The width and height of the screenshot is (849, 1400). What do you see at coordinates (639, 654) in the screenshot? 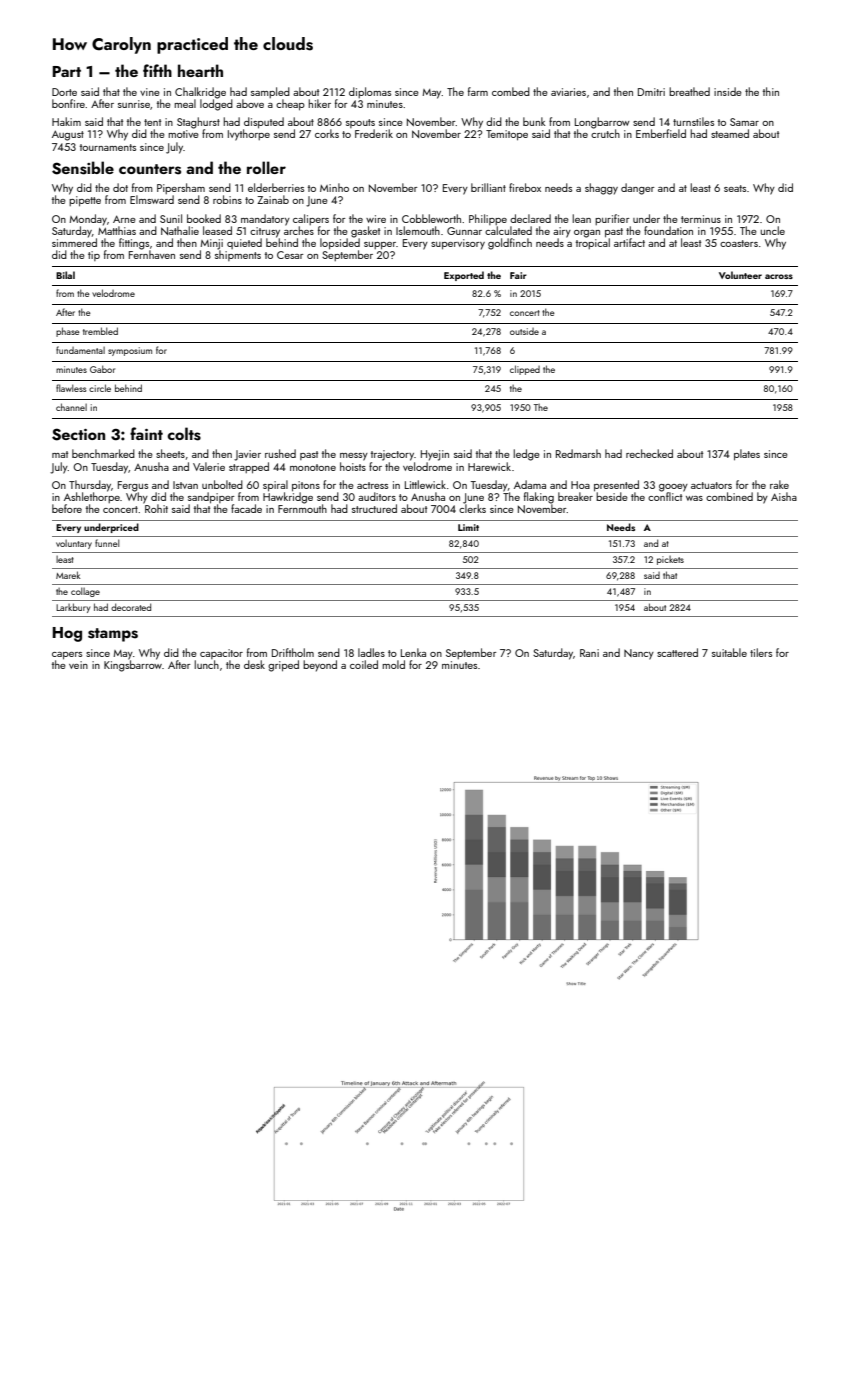
I see `Nancy` at bounding box center [639, 654].
